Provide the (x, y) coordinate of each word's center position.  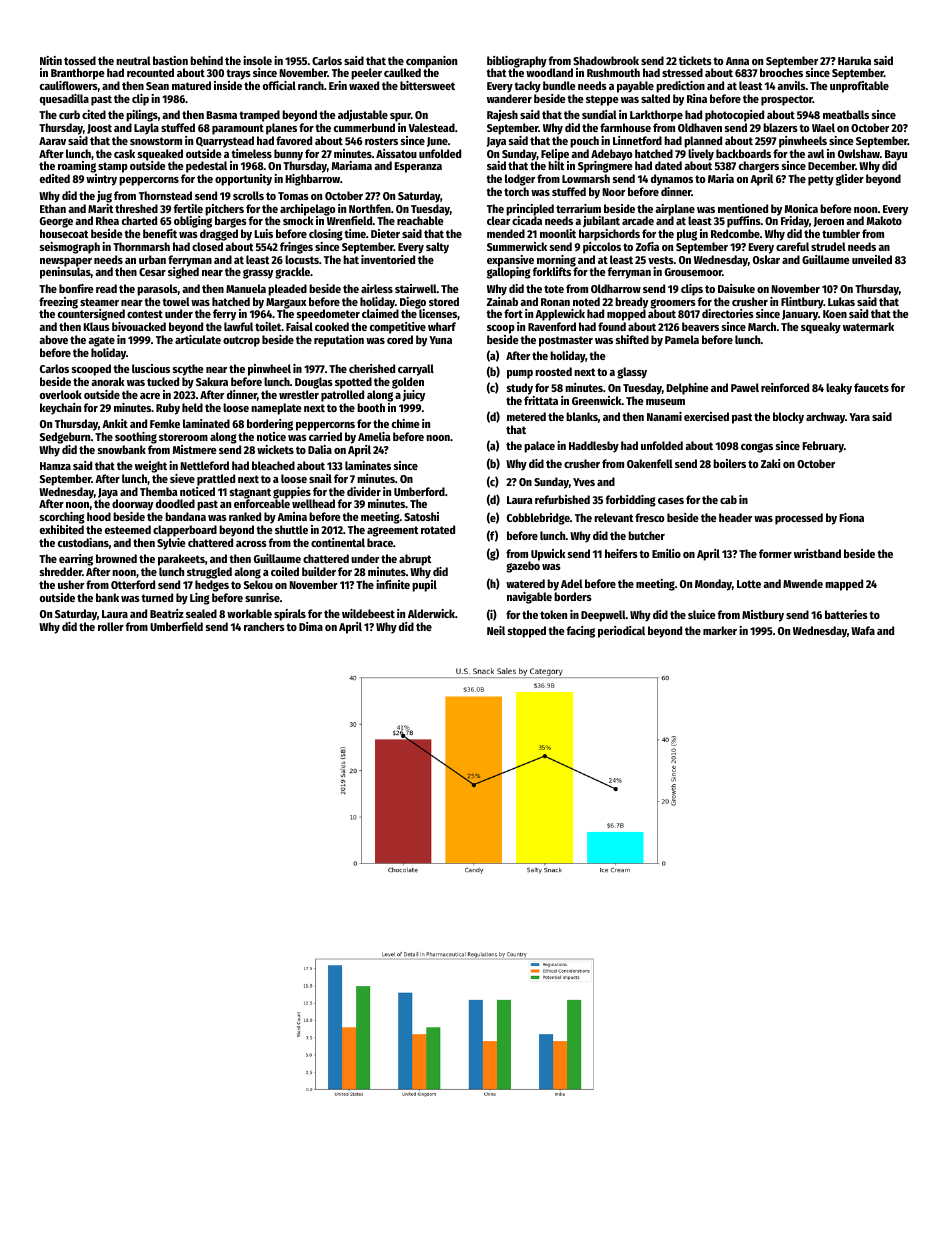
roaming (77, 167)
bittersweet (427, 85)
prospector (787, 100)
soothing (136, 438)
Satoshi (421, 516)
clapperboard (185, 531)
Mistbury (763, 616)
